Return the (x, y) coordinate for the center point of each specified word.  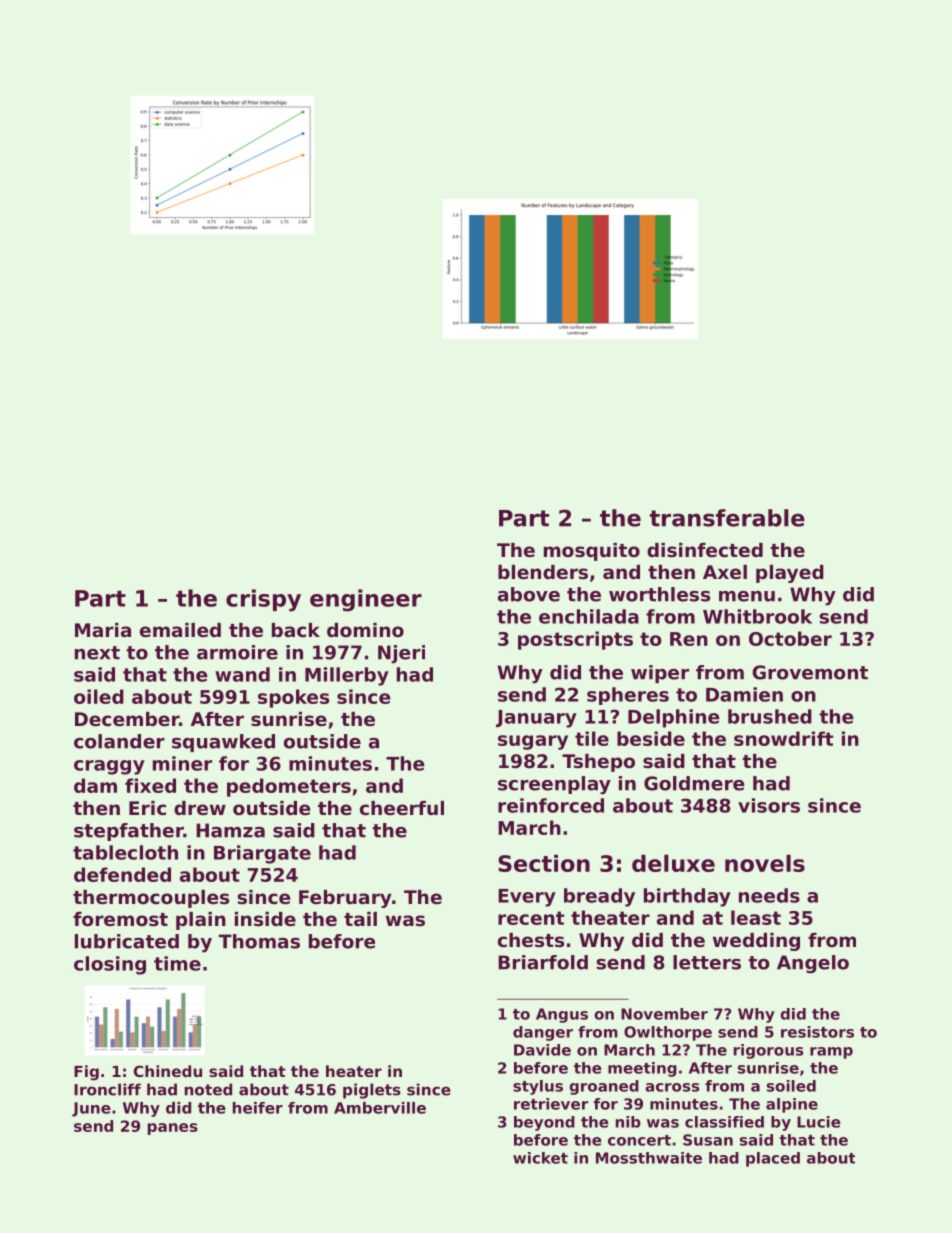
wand (242, 674)
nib (628, 1122)
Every (527, 898)
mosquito (592, 552)
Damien (744, 694)
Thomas (259, 941)
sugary (533, 742)
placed (773, 1159)
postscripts (575, 640)
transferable (727, 518)
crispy (263, 600)
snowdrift (784, 738)
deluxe (673, 863)
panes (173, 1129)
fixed (150, 785)
